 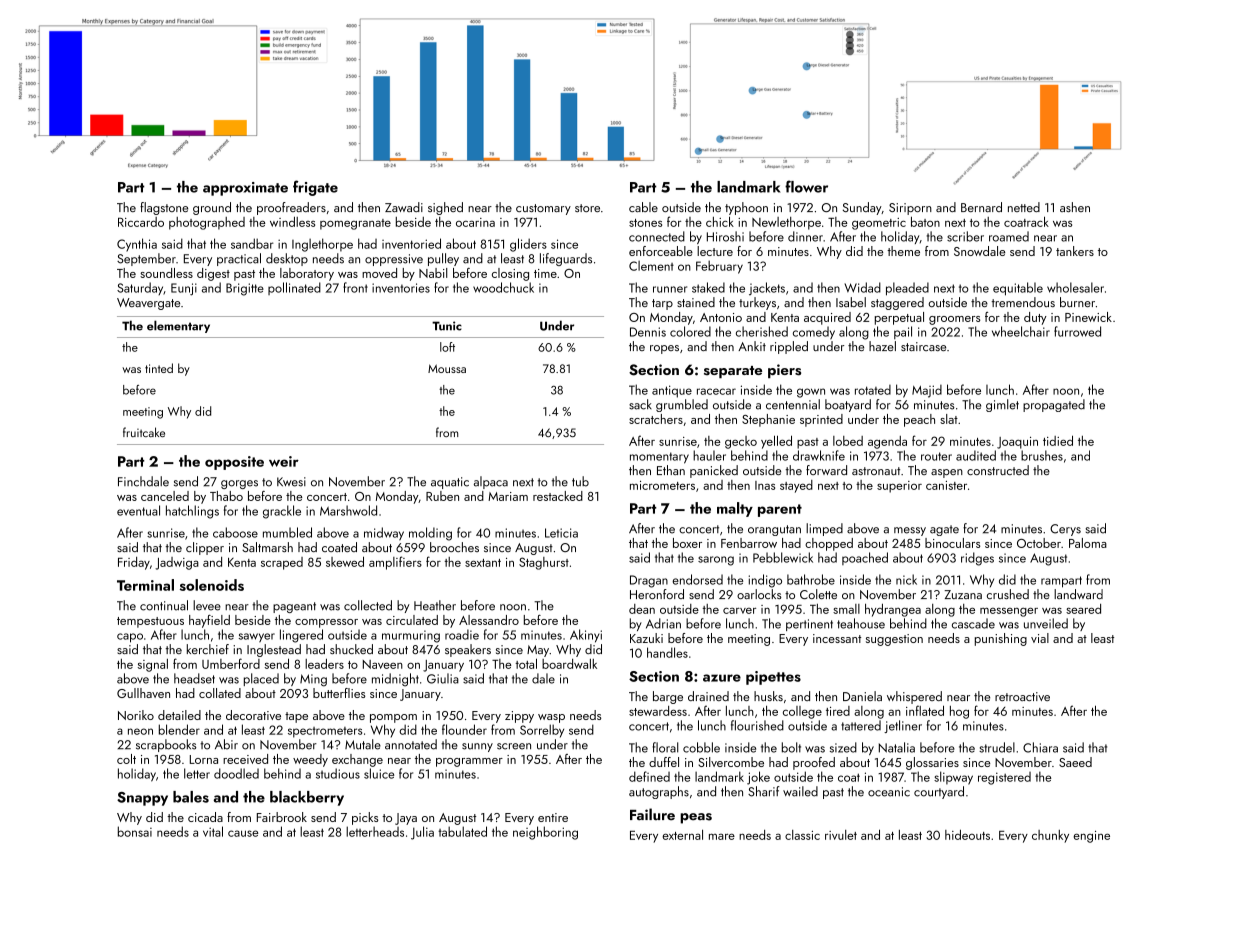 I want to click on flagstone, so click(x=164, y=208).
